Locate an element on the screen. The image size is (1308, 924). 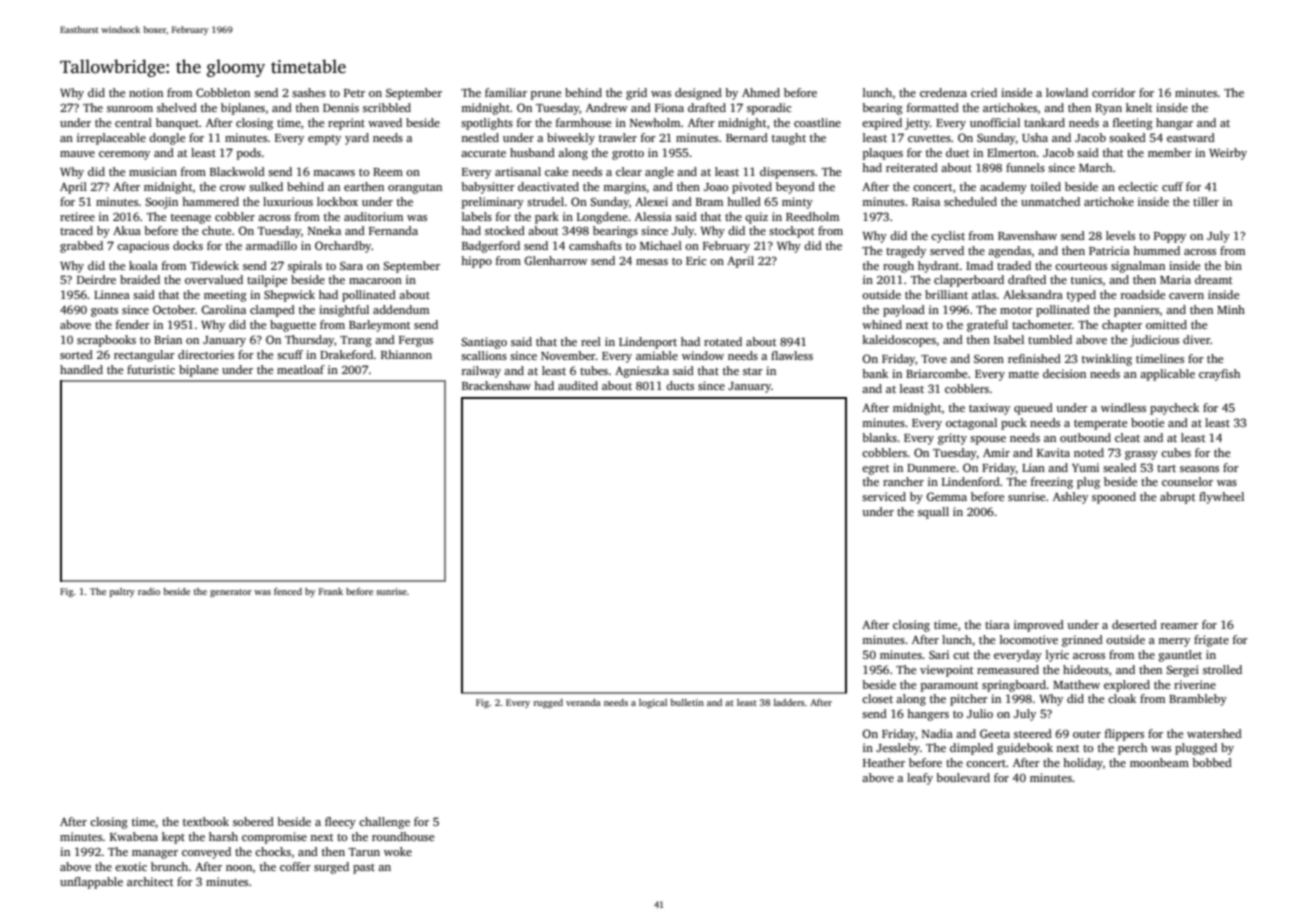
Ashley is located at coordinates (1070, 498).
